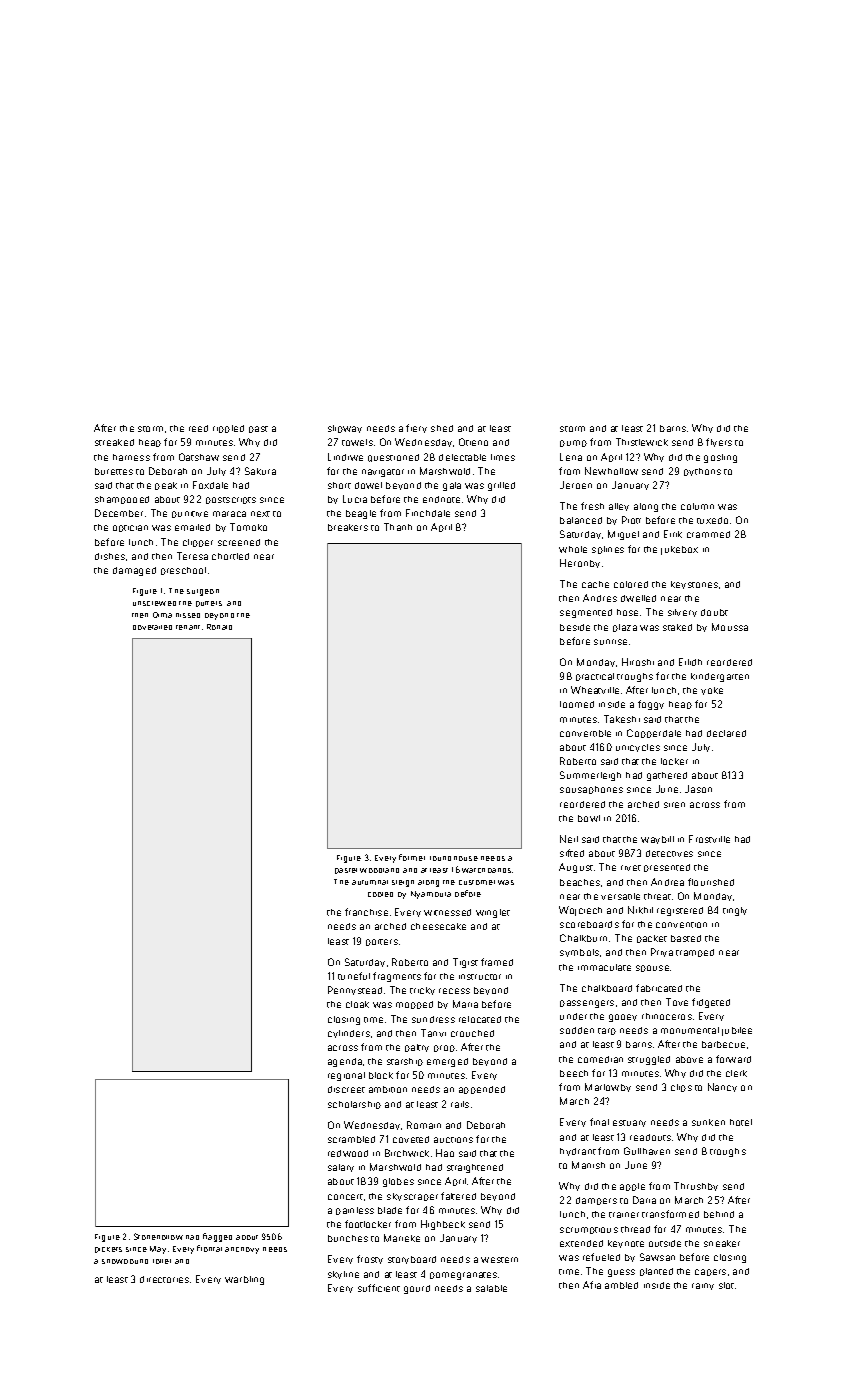  Describe the element at coordinates (346, 1076) in the screenshot. I see `regional` at that location.
